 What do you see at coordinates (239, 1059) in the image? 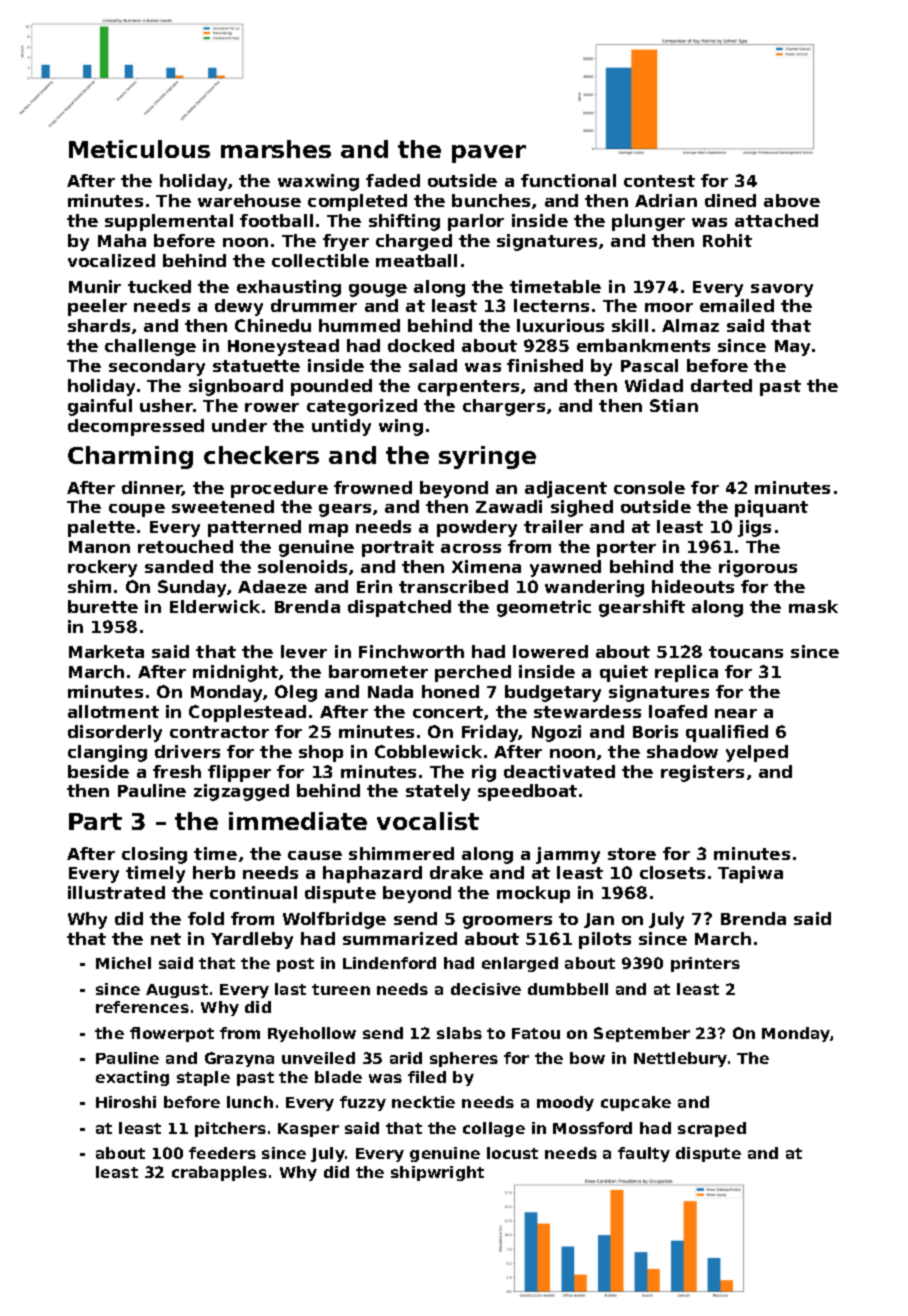
I see `Grazyna` at bounding box center [239, 1059].
